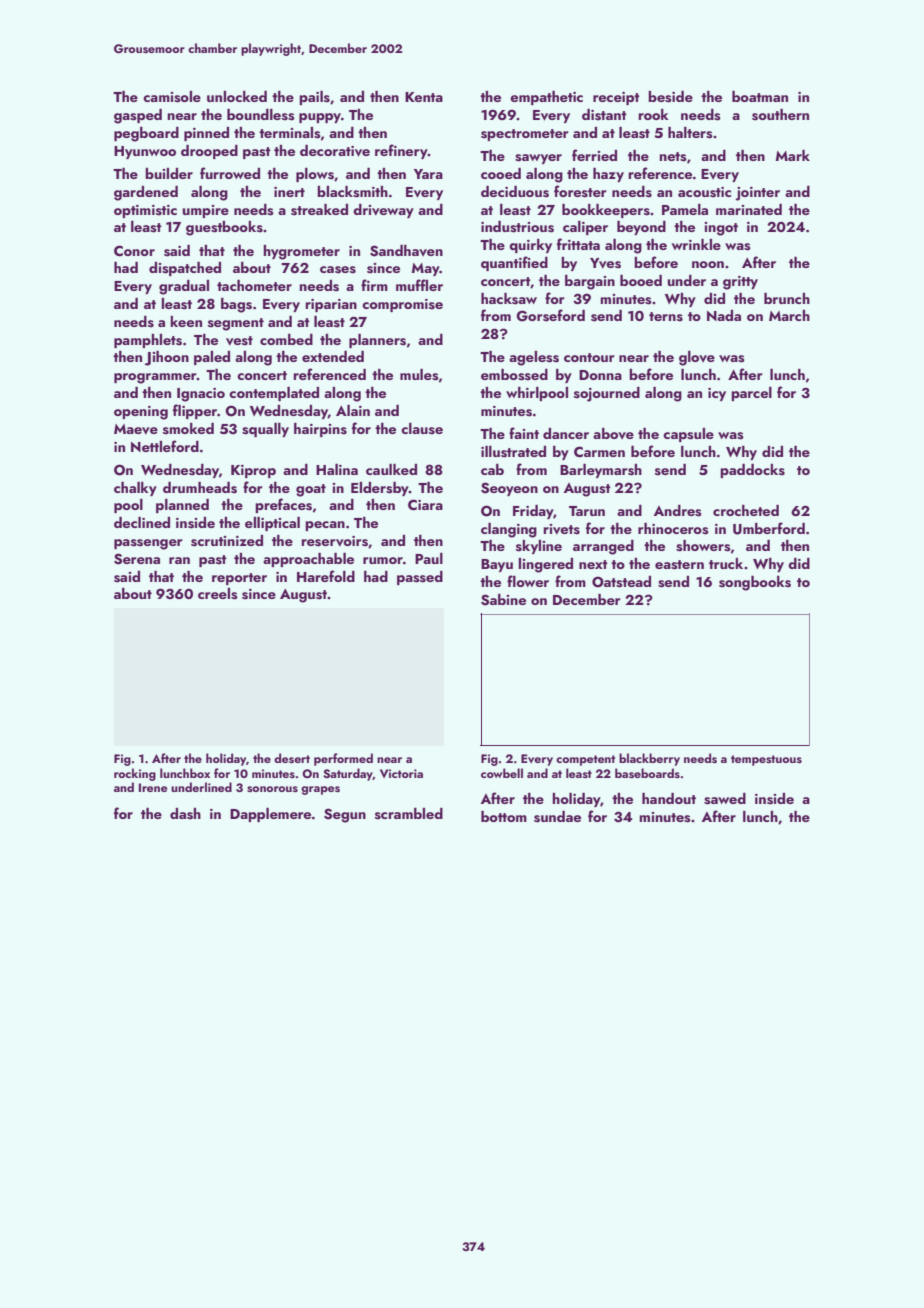 The width and height of the document is (924, 1308). What do you see at coordinates (333, 356) in the document?
I see `extended` at bounding box center [333, 356].
